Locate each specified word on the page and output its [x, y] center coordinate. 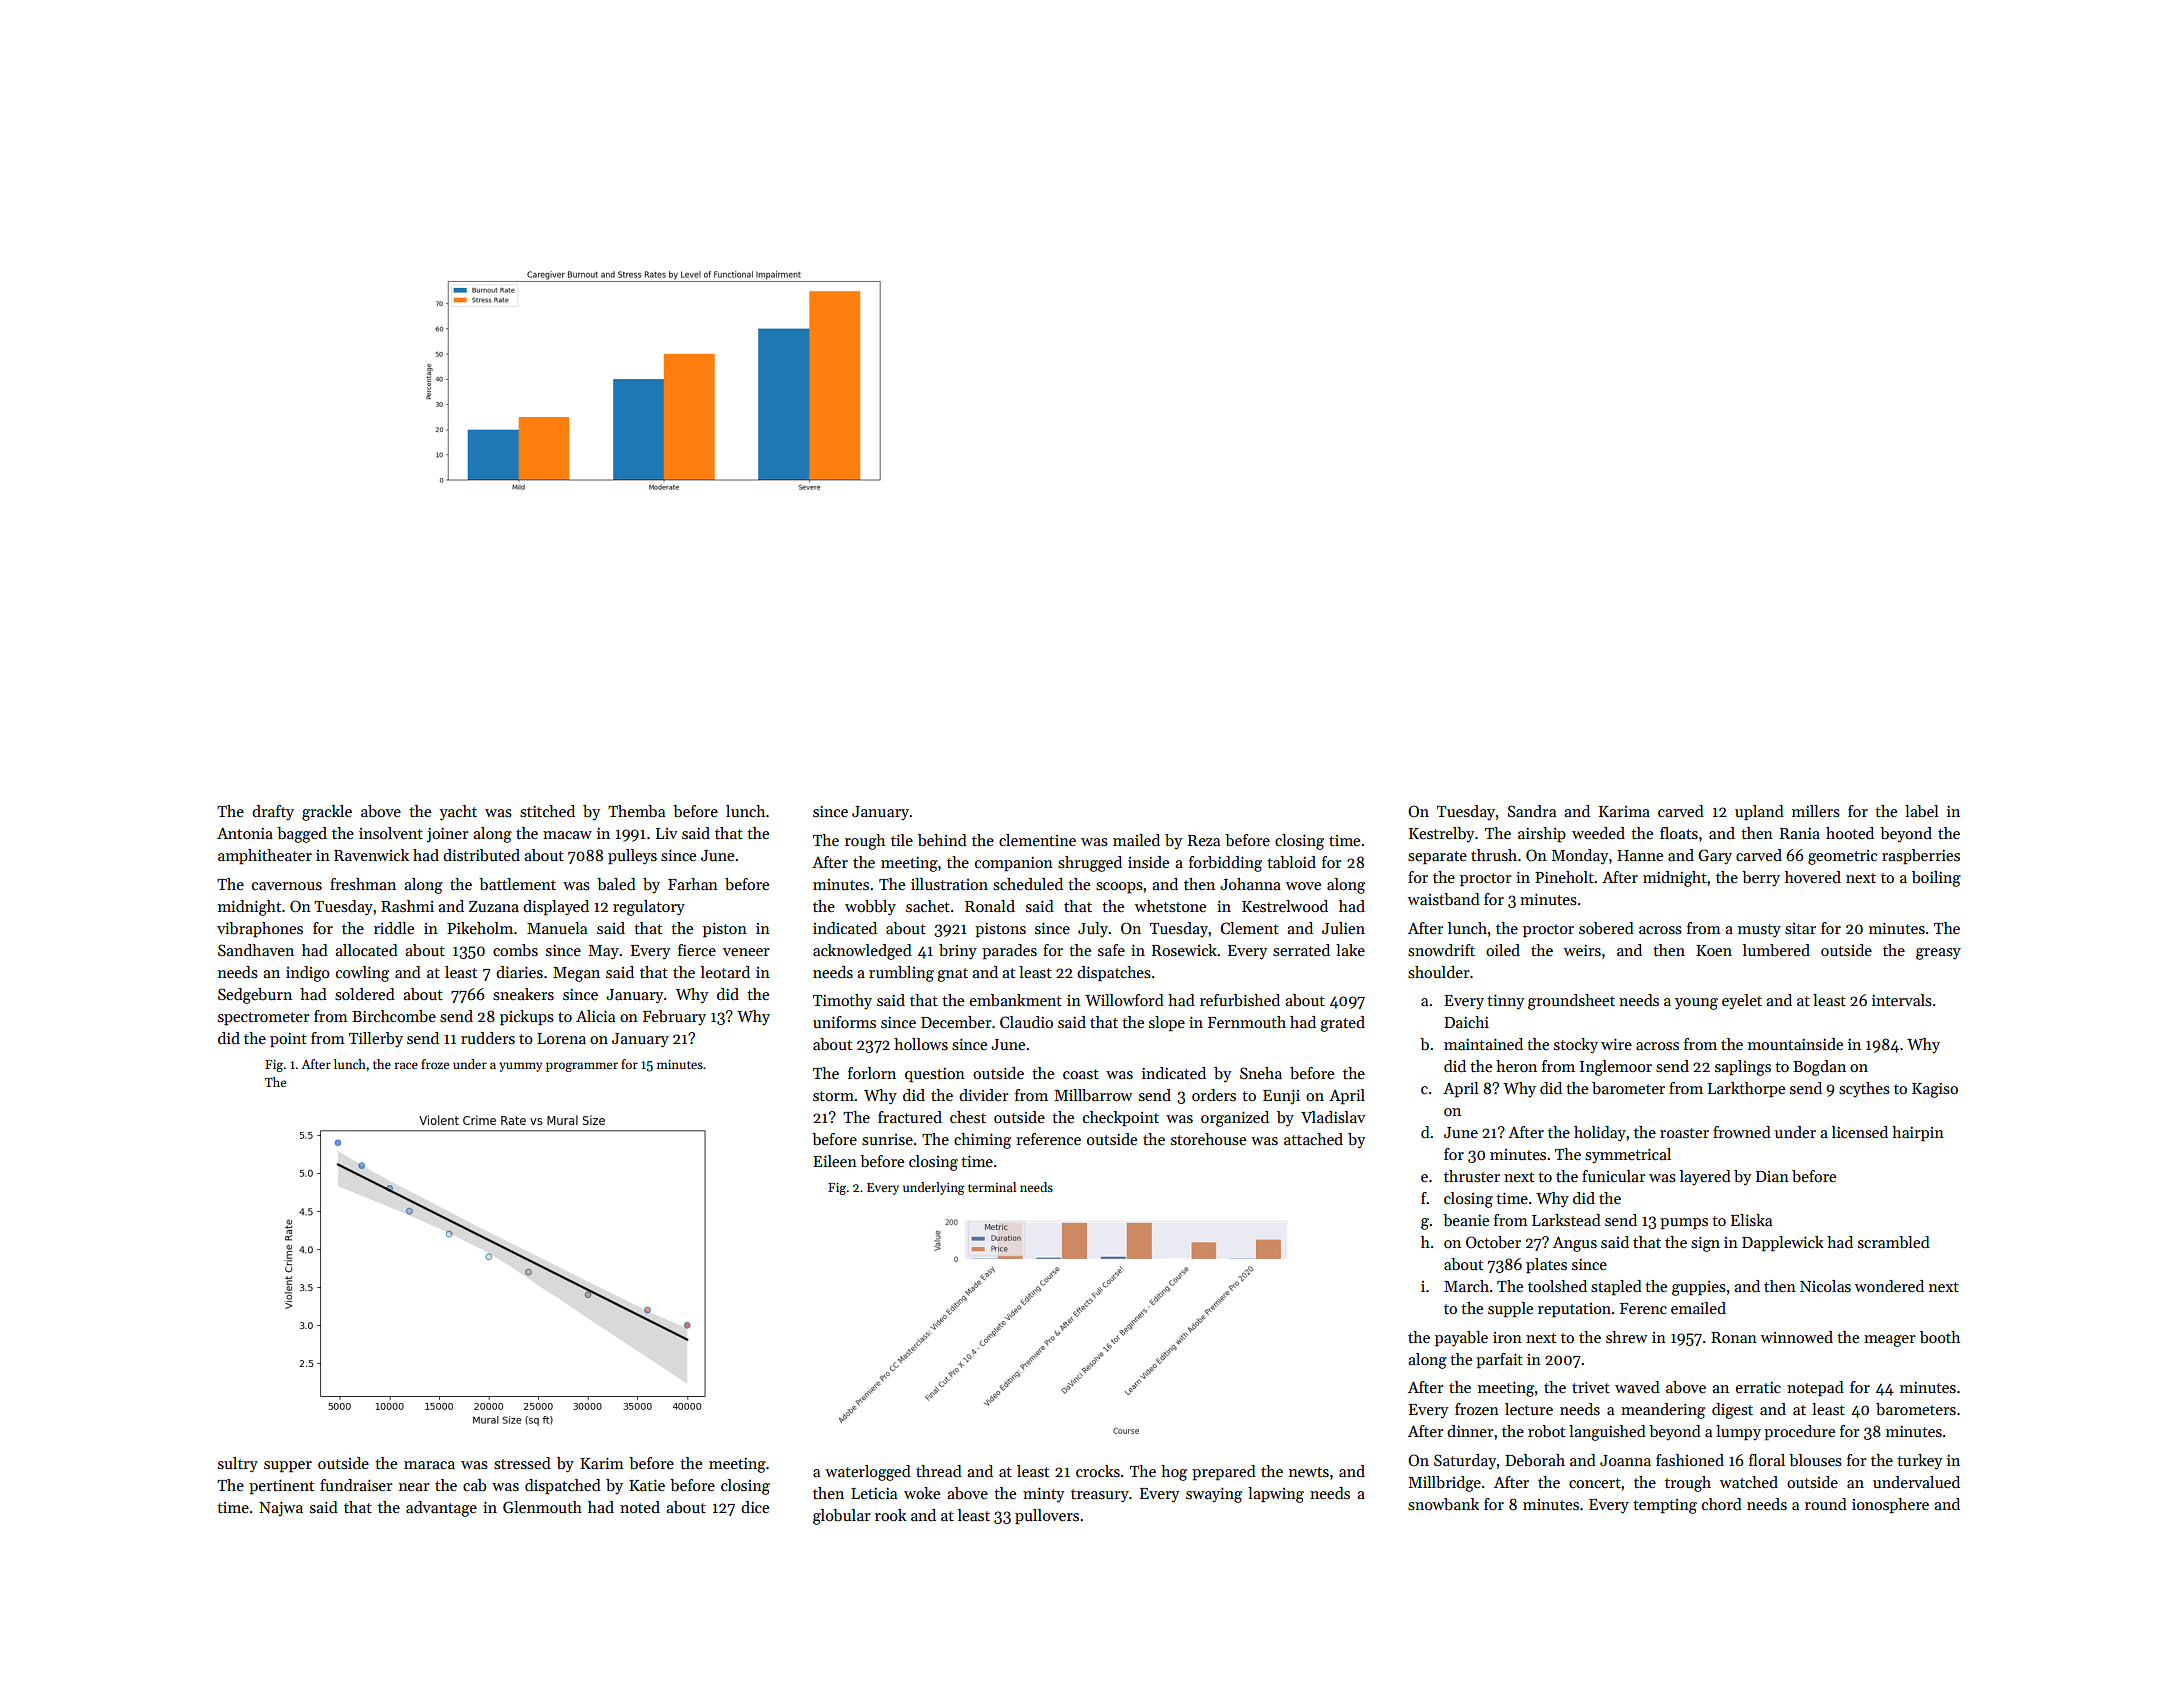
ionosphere [1890, 1506]
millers [1816, 811]
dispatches [1114, 974]
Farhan [693, 884]
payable [1461, 1339]
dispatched [563, 1487]
